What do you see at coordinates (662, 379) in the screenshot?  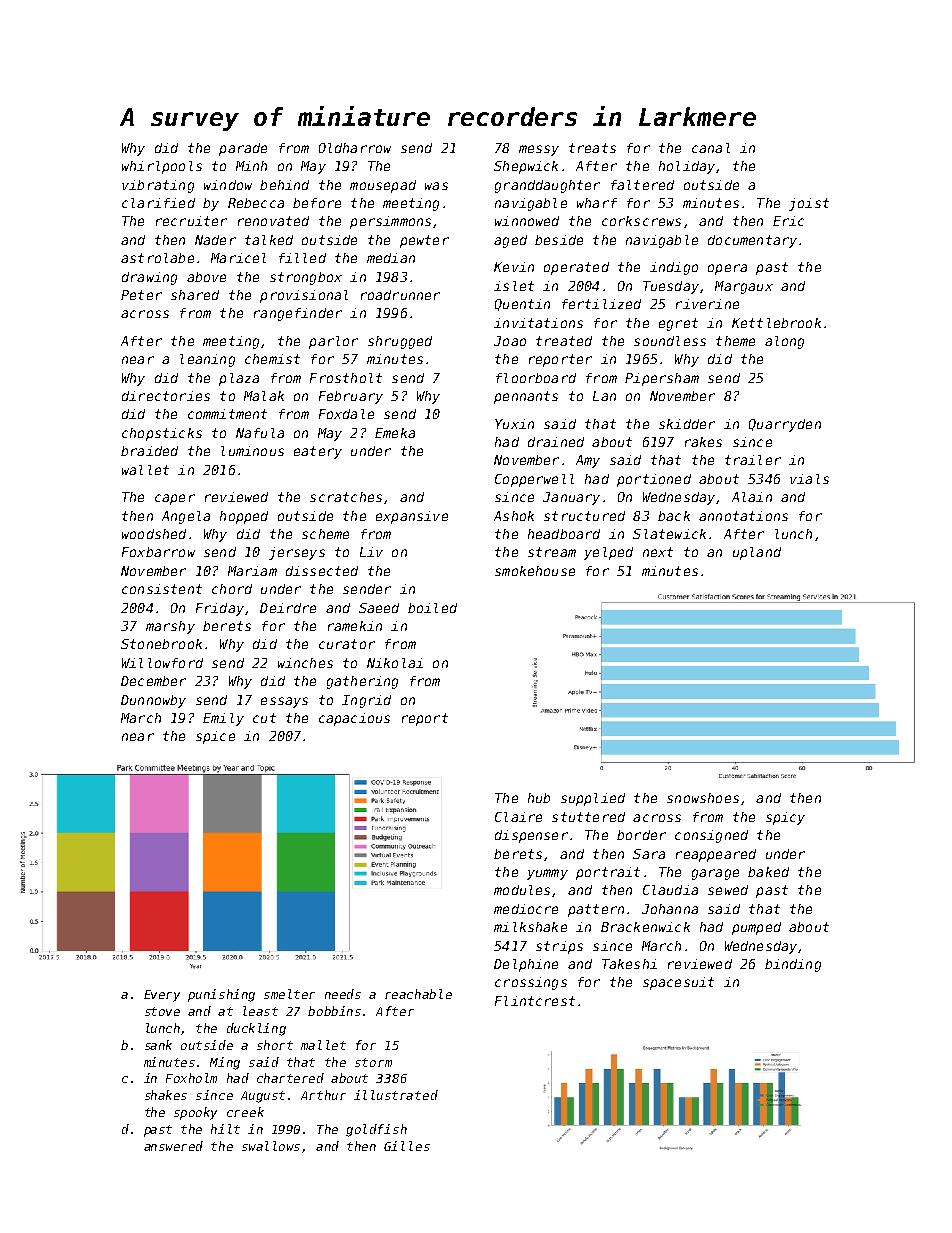 I see `Pipersham` at bounding box center [662, 379].
